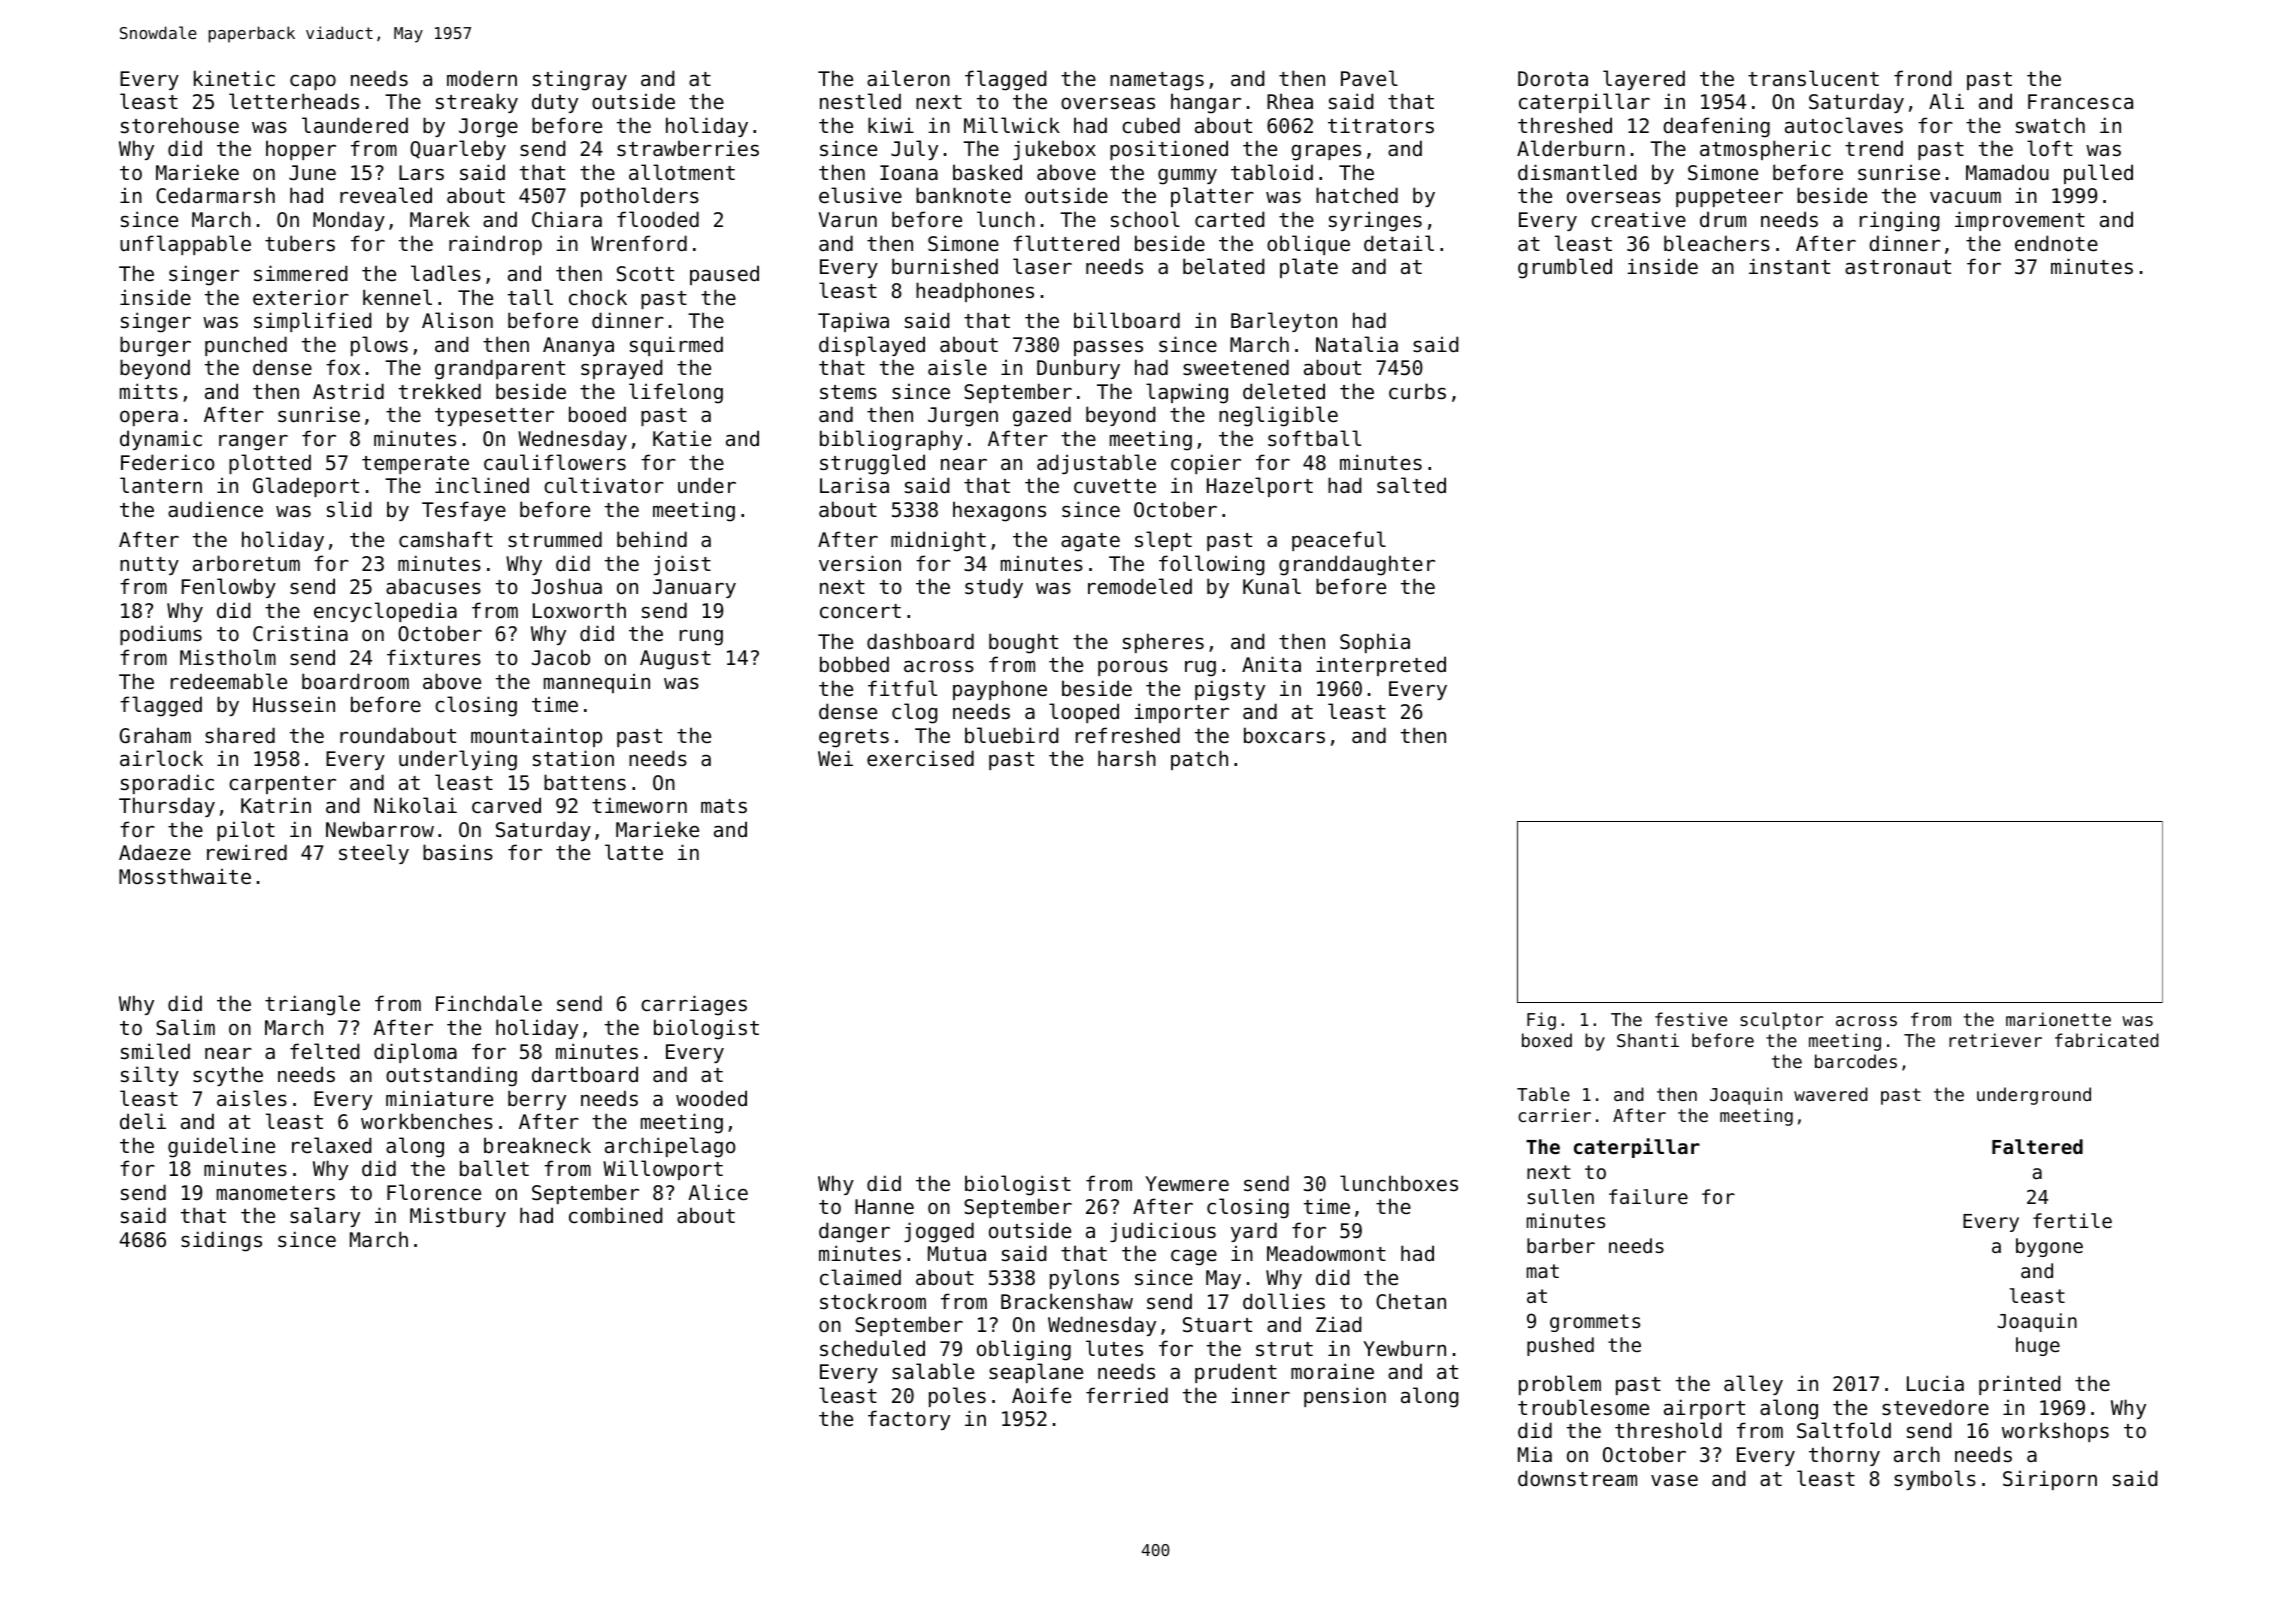 The height and width of the screenshot is (1614, 2282). Describe the element at coordinates (282, 785) in the screenshot. I see `carpenter` at that location.
